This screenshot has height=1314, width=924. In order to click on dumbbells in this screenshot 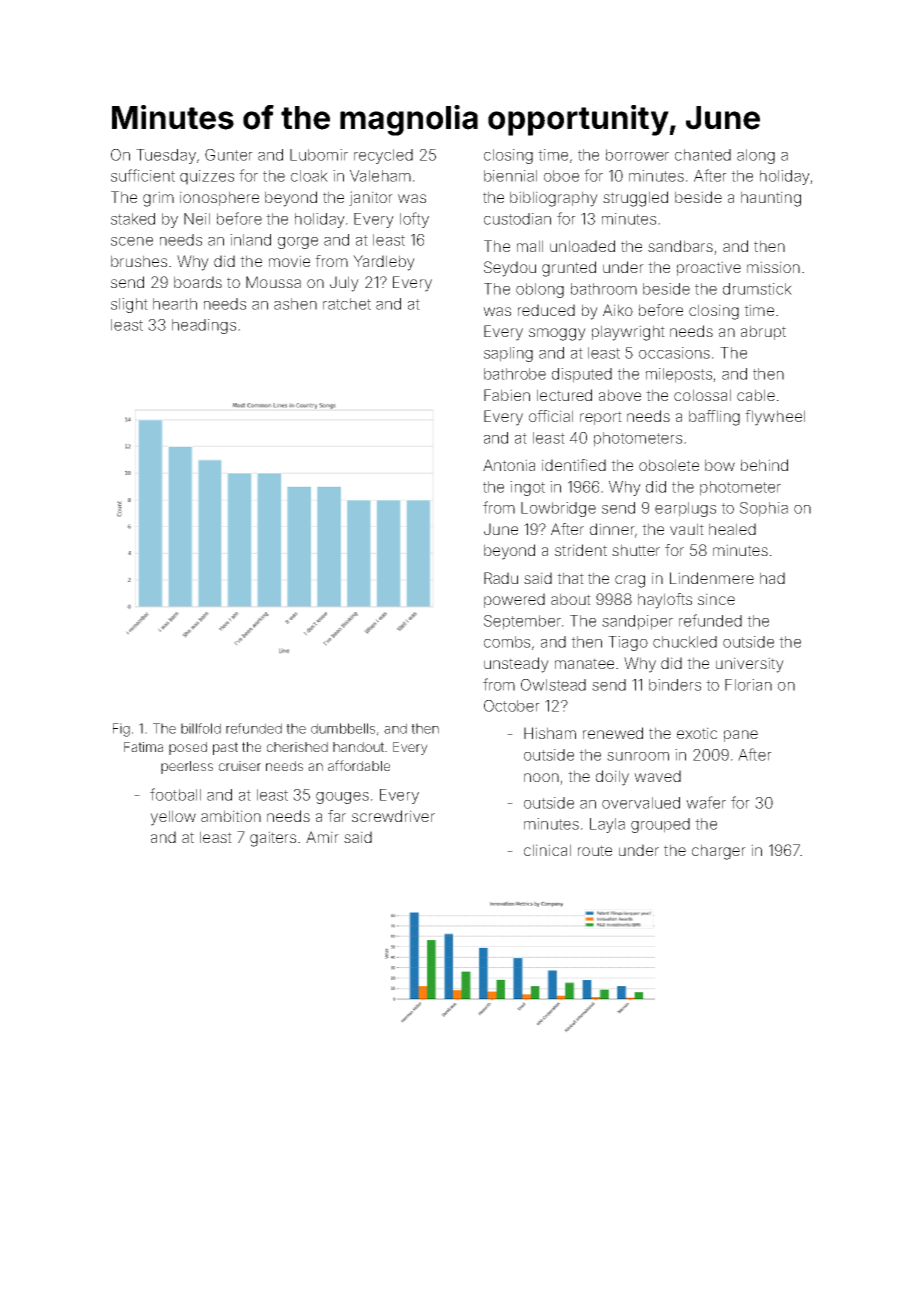, I will do `click(343, 728)`.
